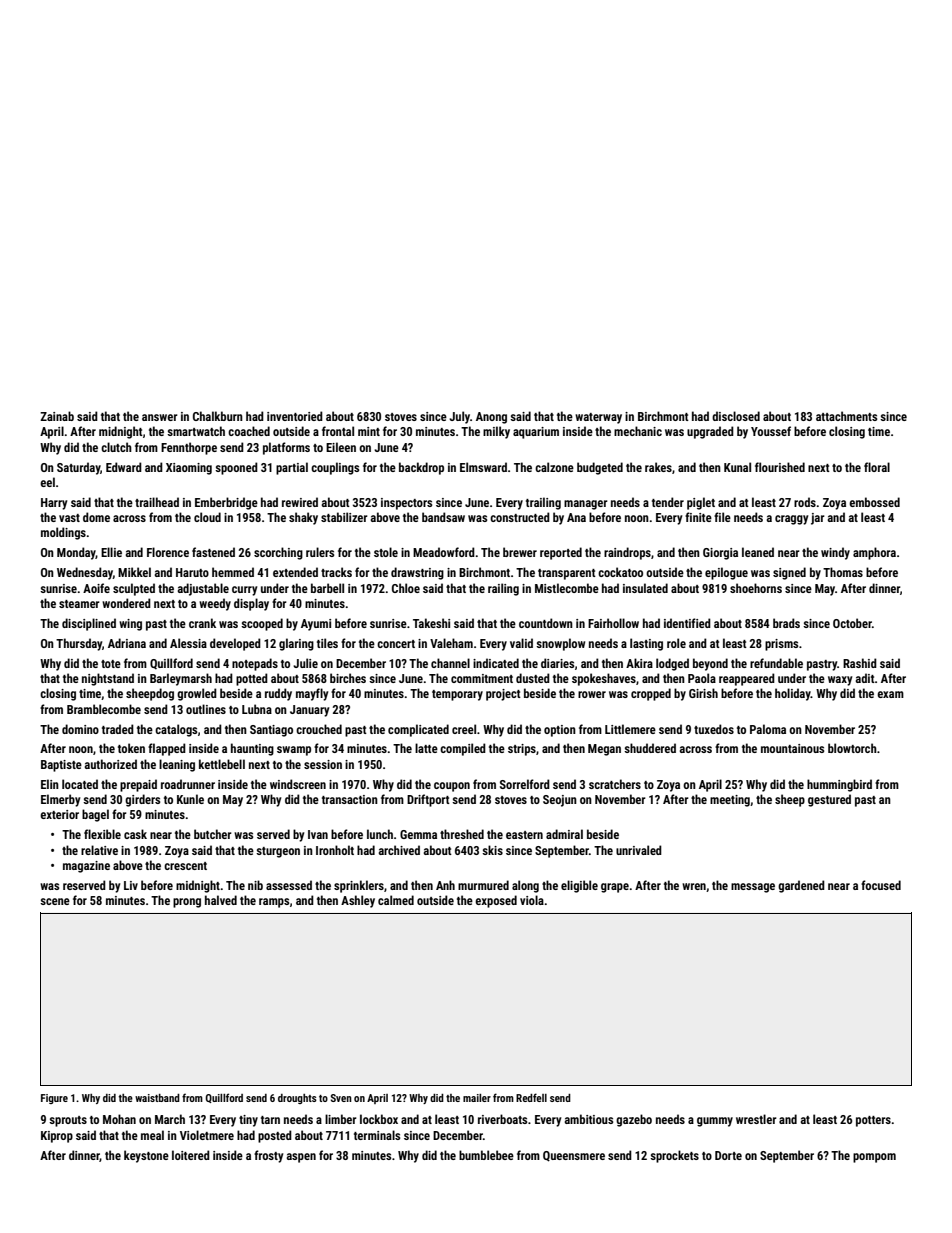 The width and height of the image is (952, 1233). What do you see at coordinates (728, 1155) in the image?
I see `Dorte` at bounding box center [728, 1155].
